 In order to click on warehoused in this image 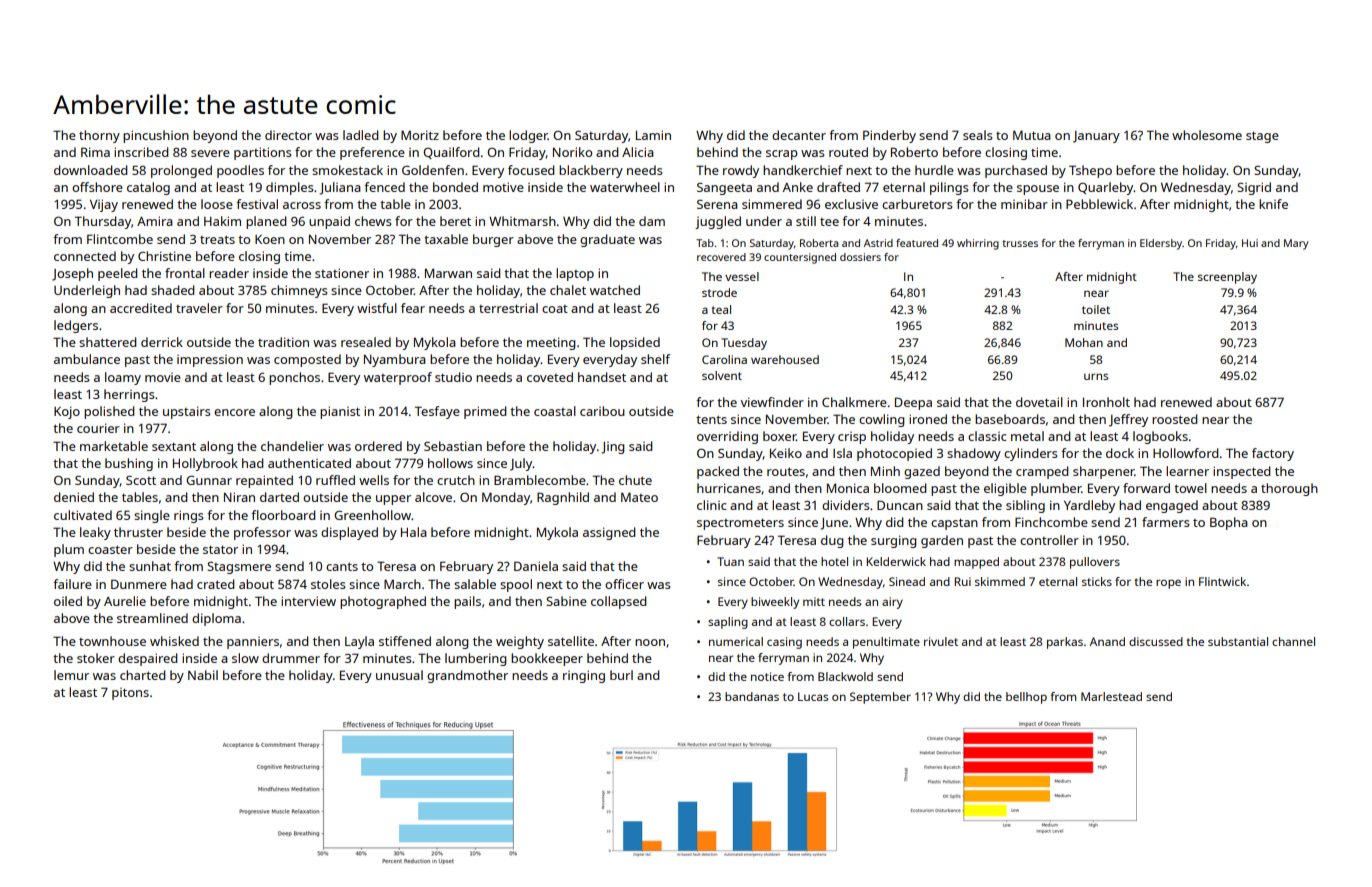, I will do `click(785, 359)`.
